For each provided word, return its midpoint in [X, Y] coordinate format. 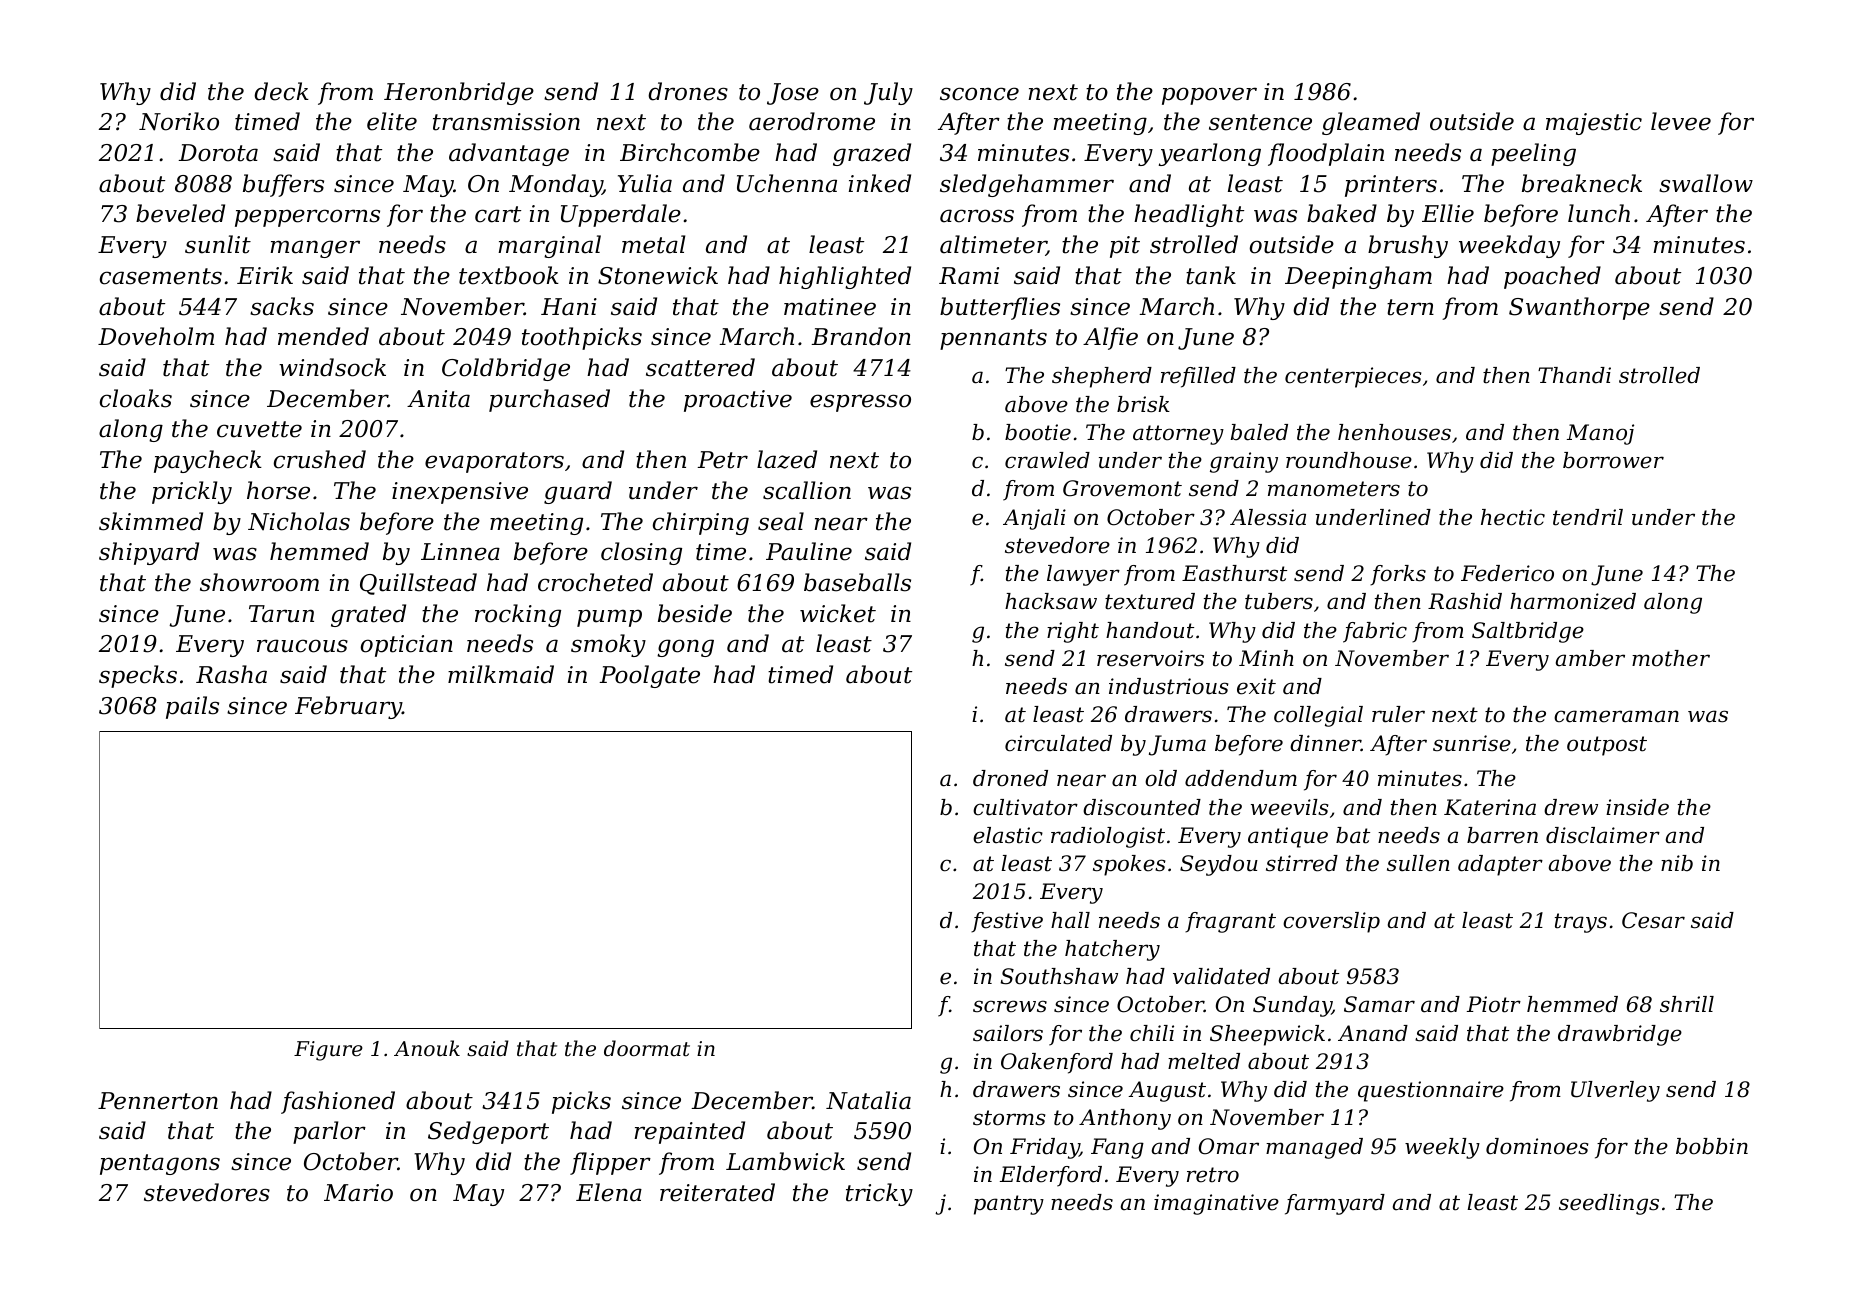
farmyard [1335, 1204]
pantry [1009, 1205]
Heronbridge [459, 93]
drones [688, 91]
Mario [358, 1193]
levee [1681, 121]
